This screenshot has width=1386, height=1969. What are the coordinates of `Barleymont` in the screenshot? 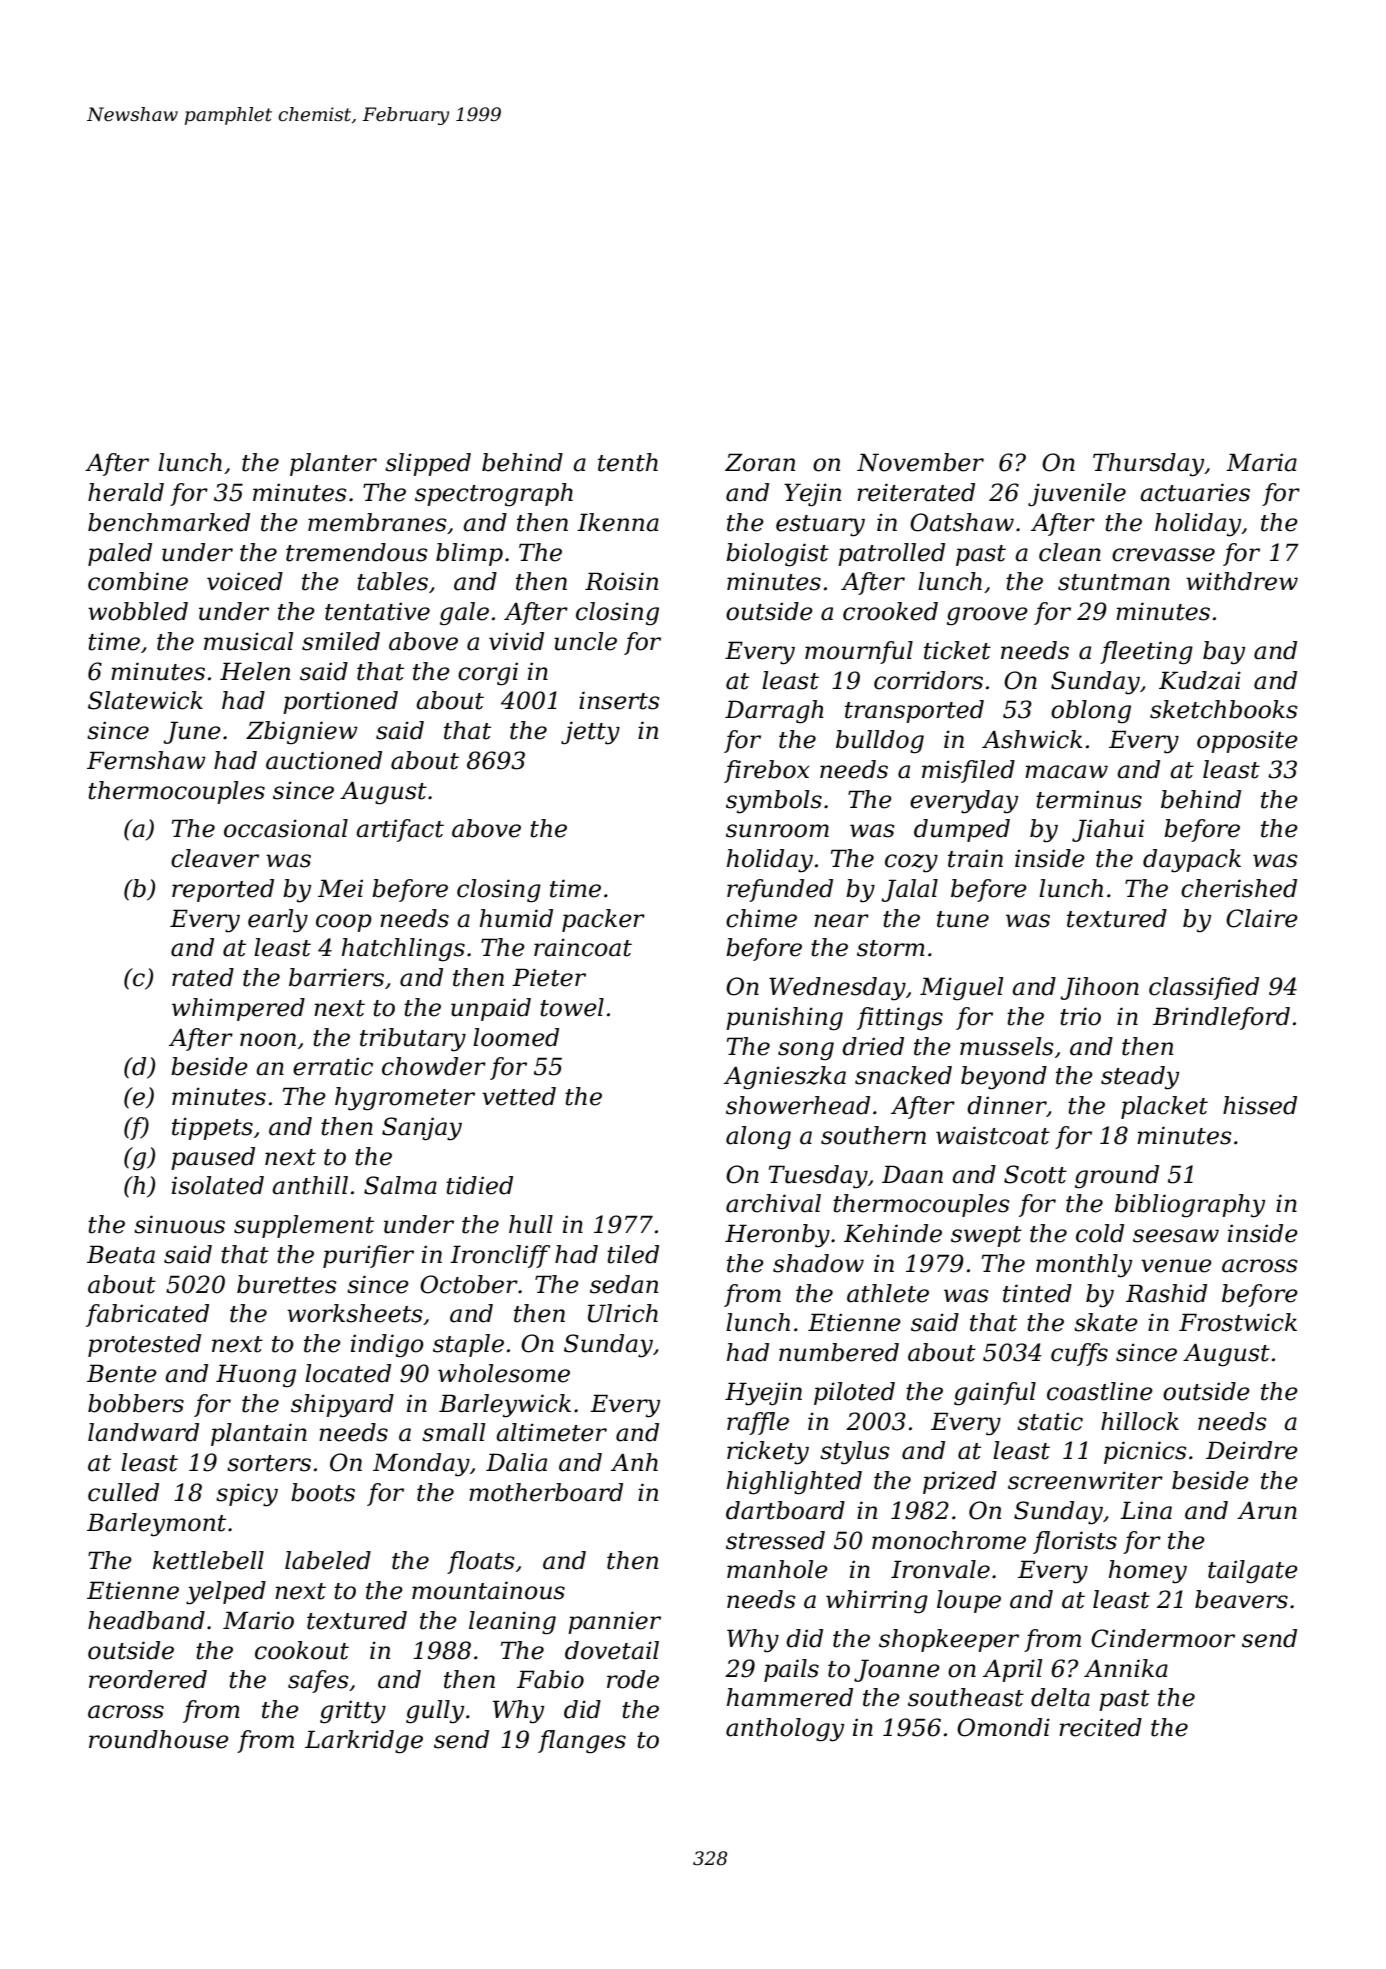 It's located at (156, 1525).
